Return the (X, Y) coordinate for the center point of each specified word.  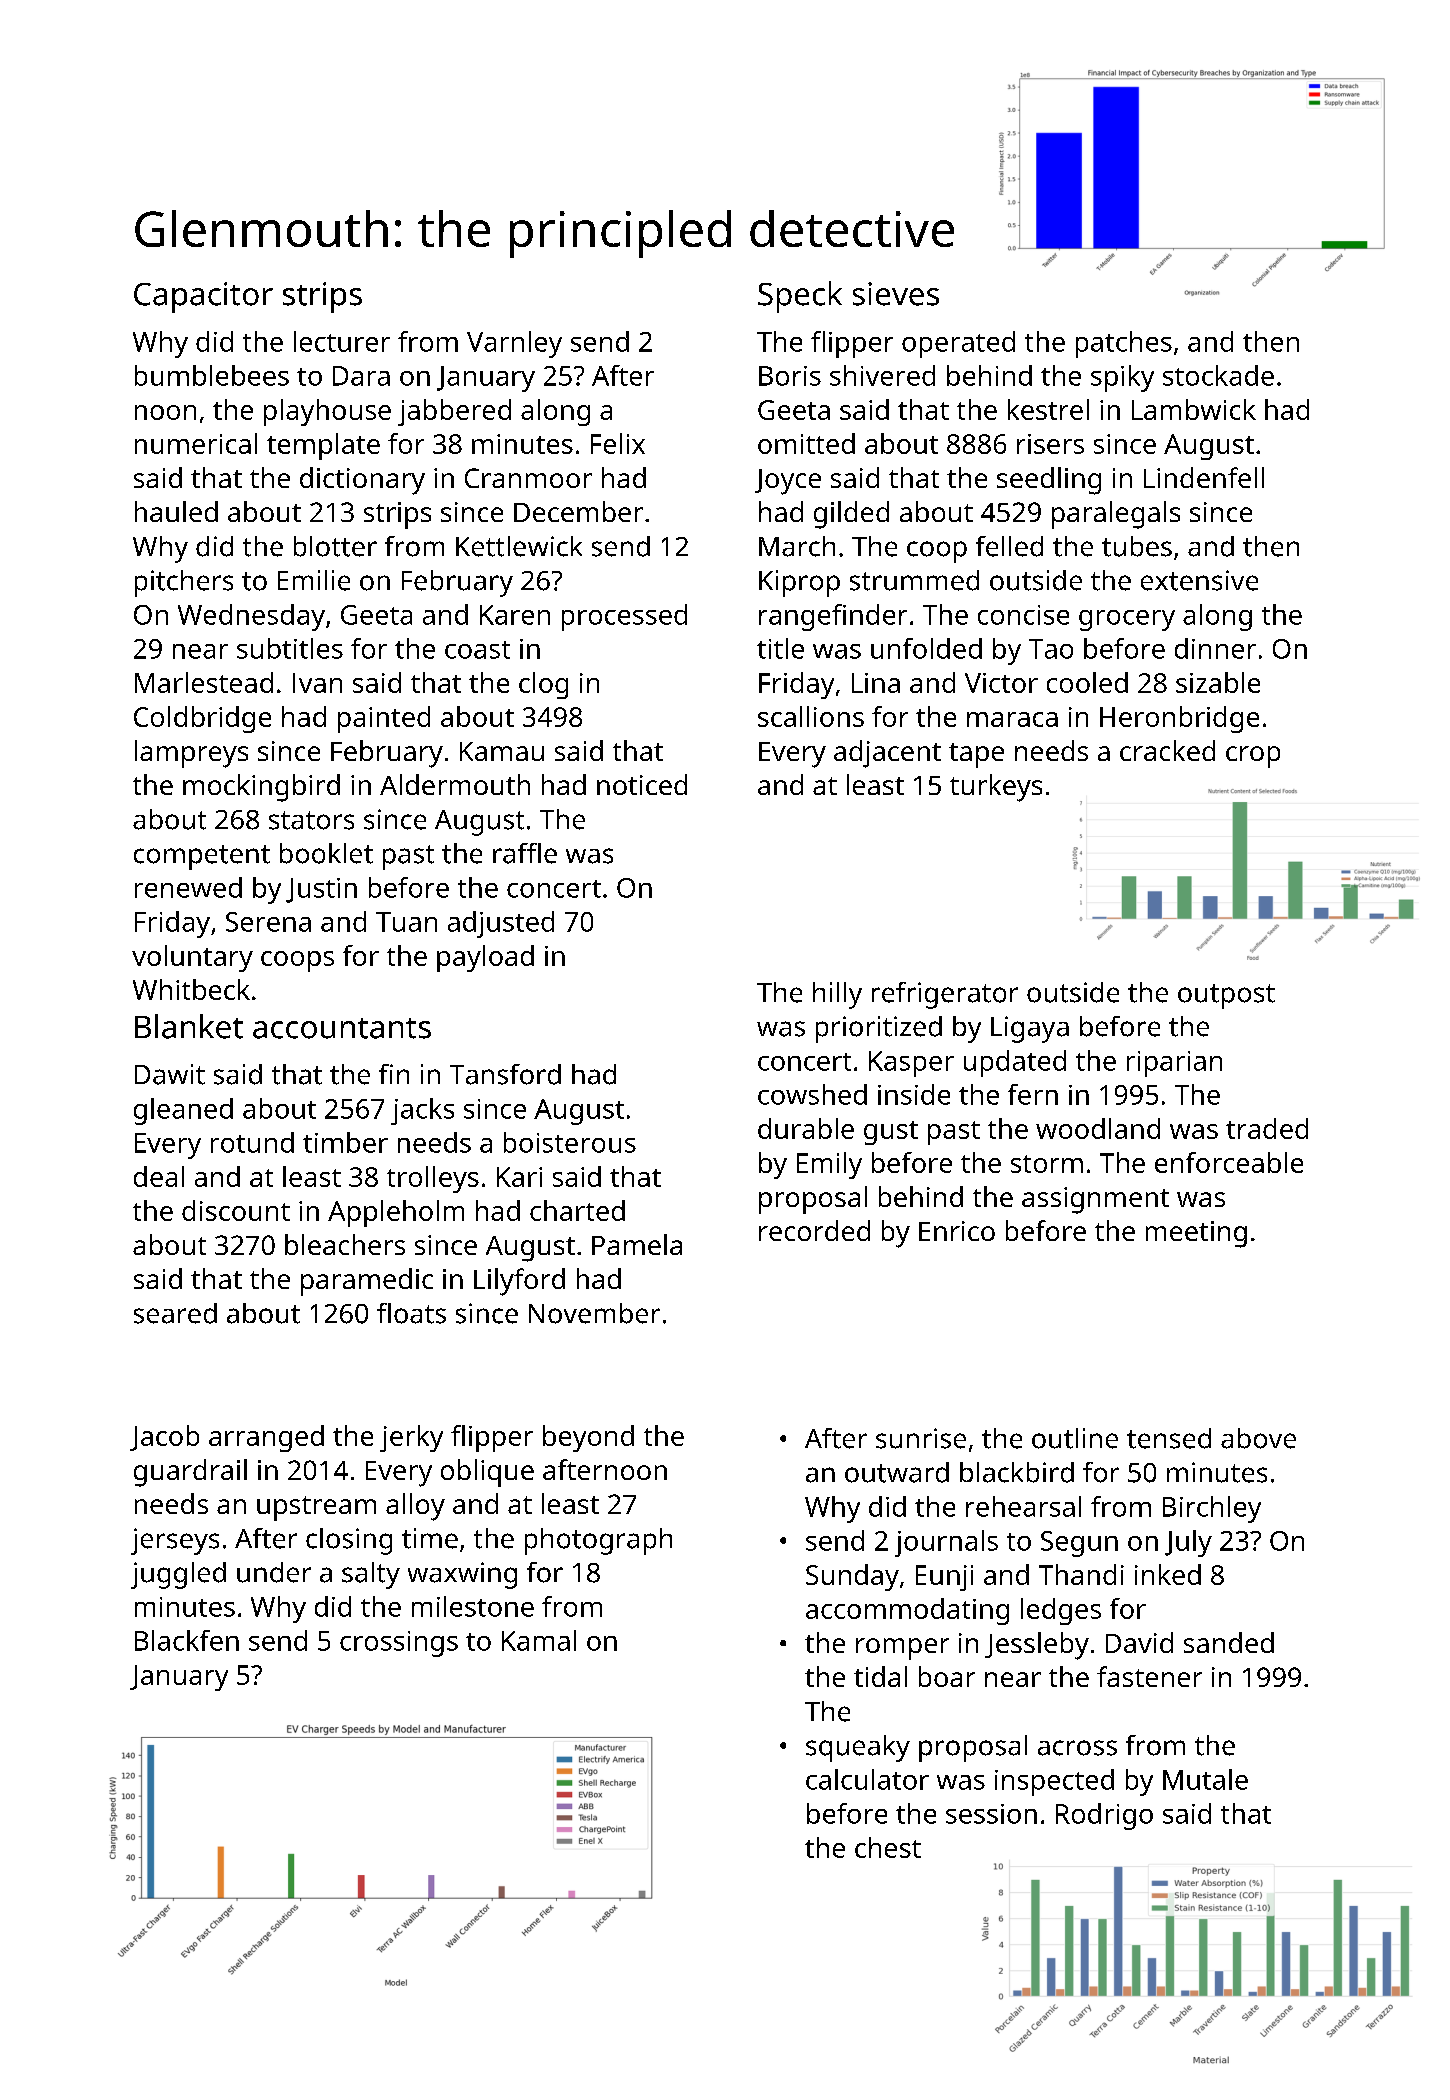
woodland (1098, 1128)
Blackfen (187, 1640)
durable (806, 1128)
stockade (1218, 375)
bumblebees (212, 375)
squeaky (858, 1748)
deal (159, 1176)
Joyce (788, 482)
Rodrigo (1104, 1816)
